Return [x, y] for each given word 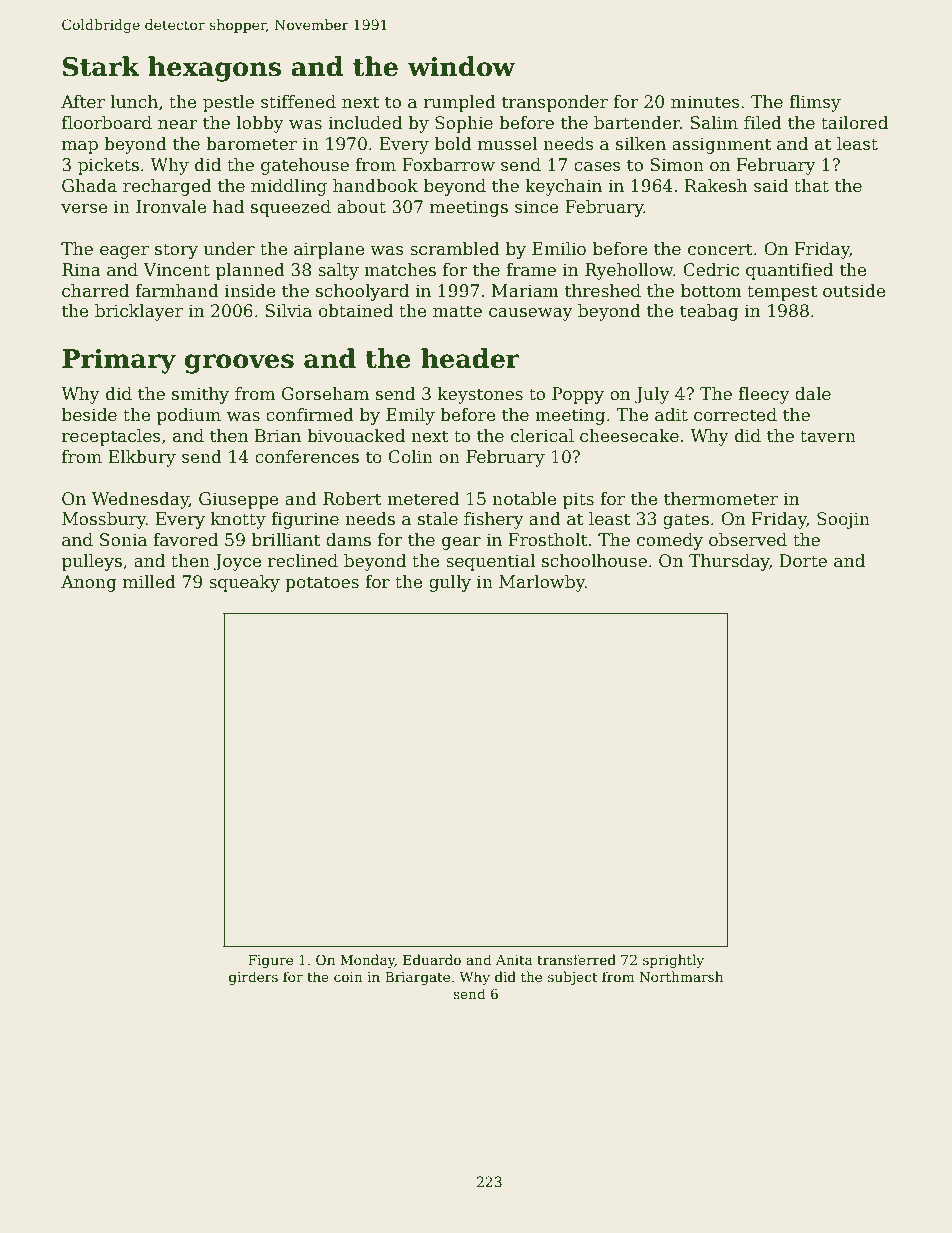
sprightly [673, 961]
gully [450, 583]
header [470, 358]
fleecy [764, 395]
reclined [303, 561]
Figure [270, 961]
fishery [494, 520]
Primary [119, 361]
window [461, 66]
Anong [89, 583]
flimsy [815, 103]
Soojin [843, 520]
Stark [101, 66]
